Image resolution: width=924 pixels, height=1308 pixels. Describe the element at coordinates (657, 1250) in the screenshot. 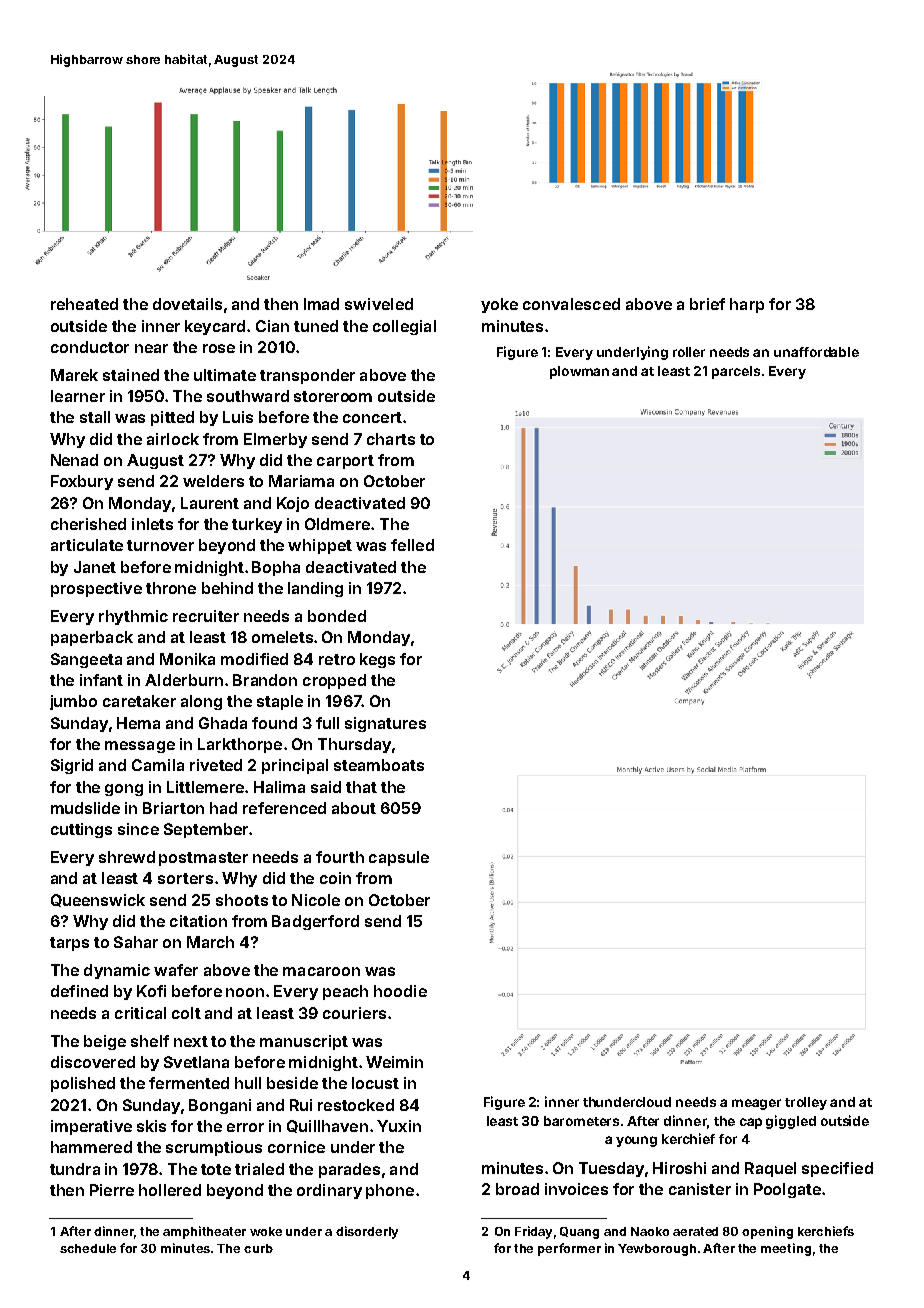

I see `Yewborough` at that location.
